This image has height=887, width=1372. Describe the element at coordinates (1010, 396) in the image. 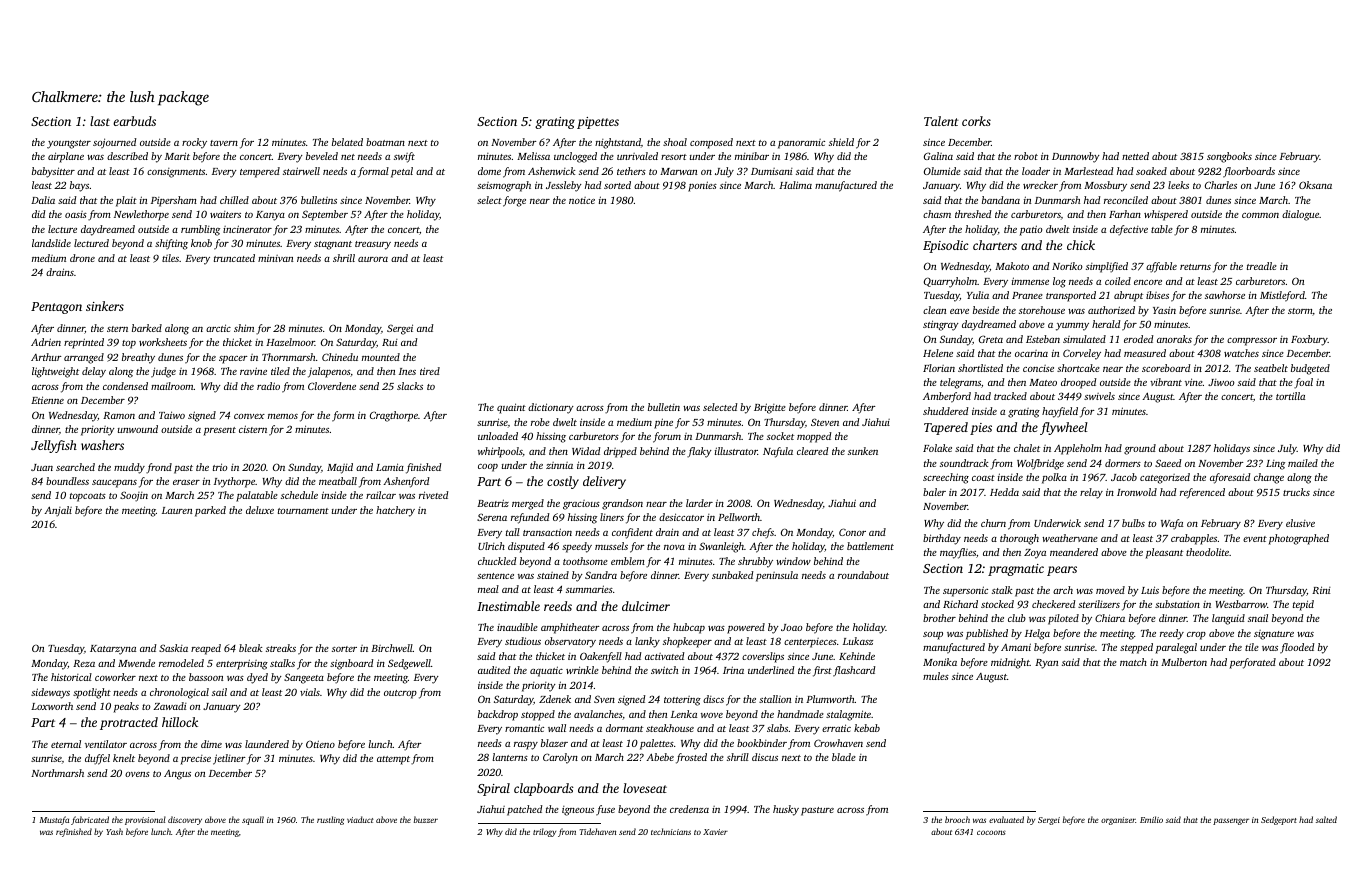

I see `tracked` at that location.
